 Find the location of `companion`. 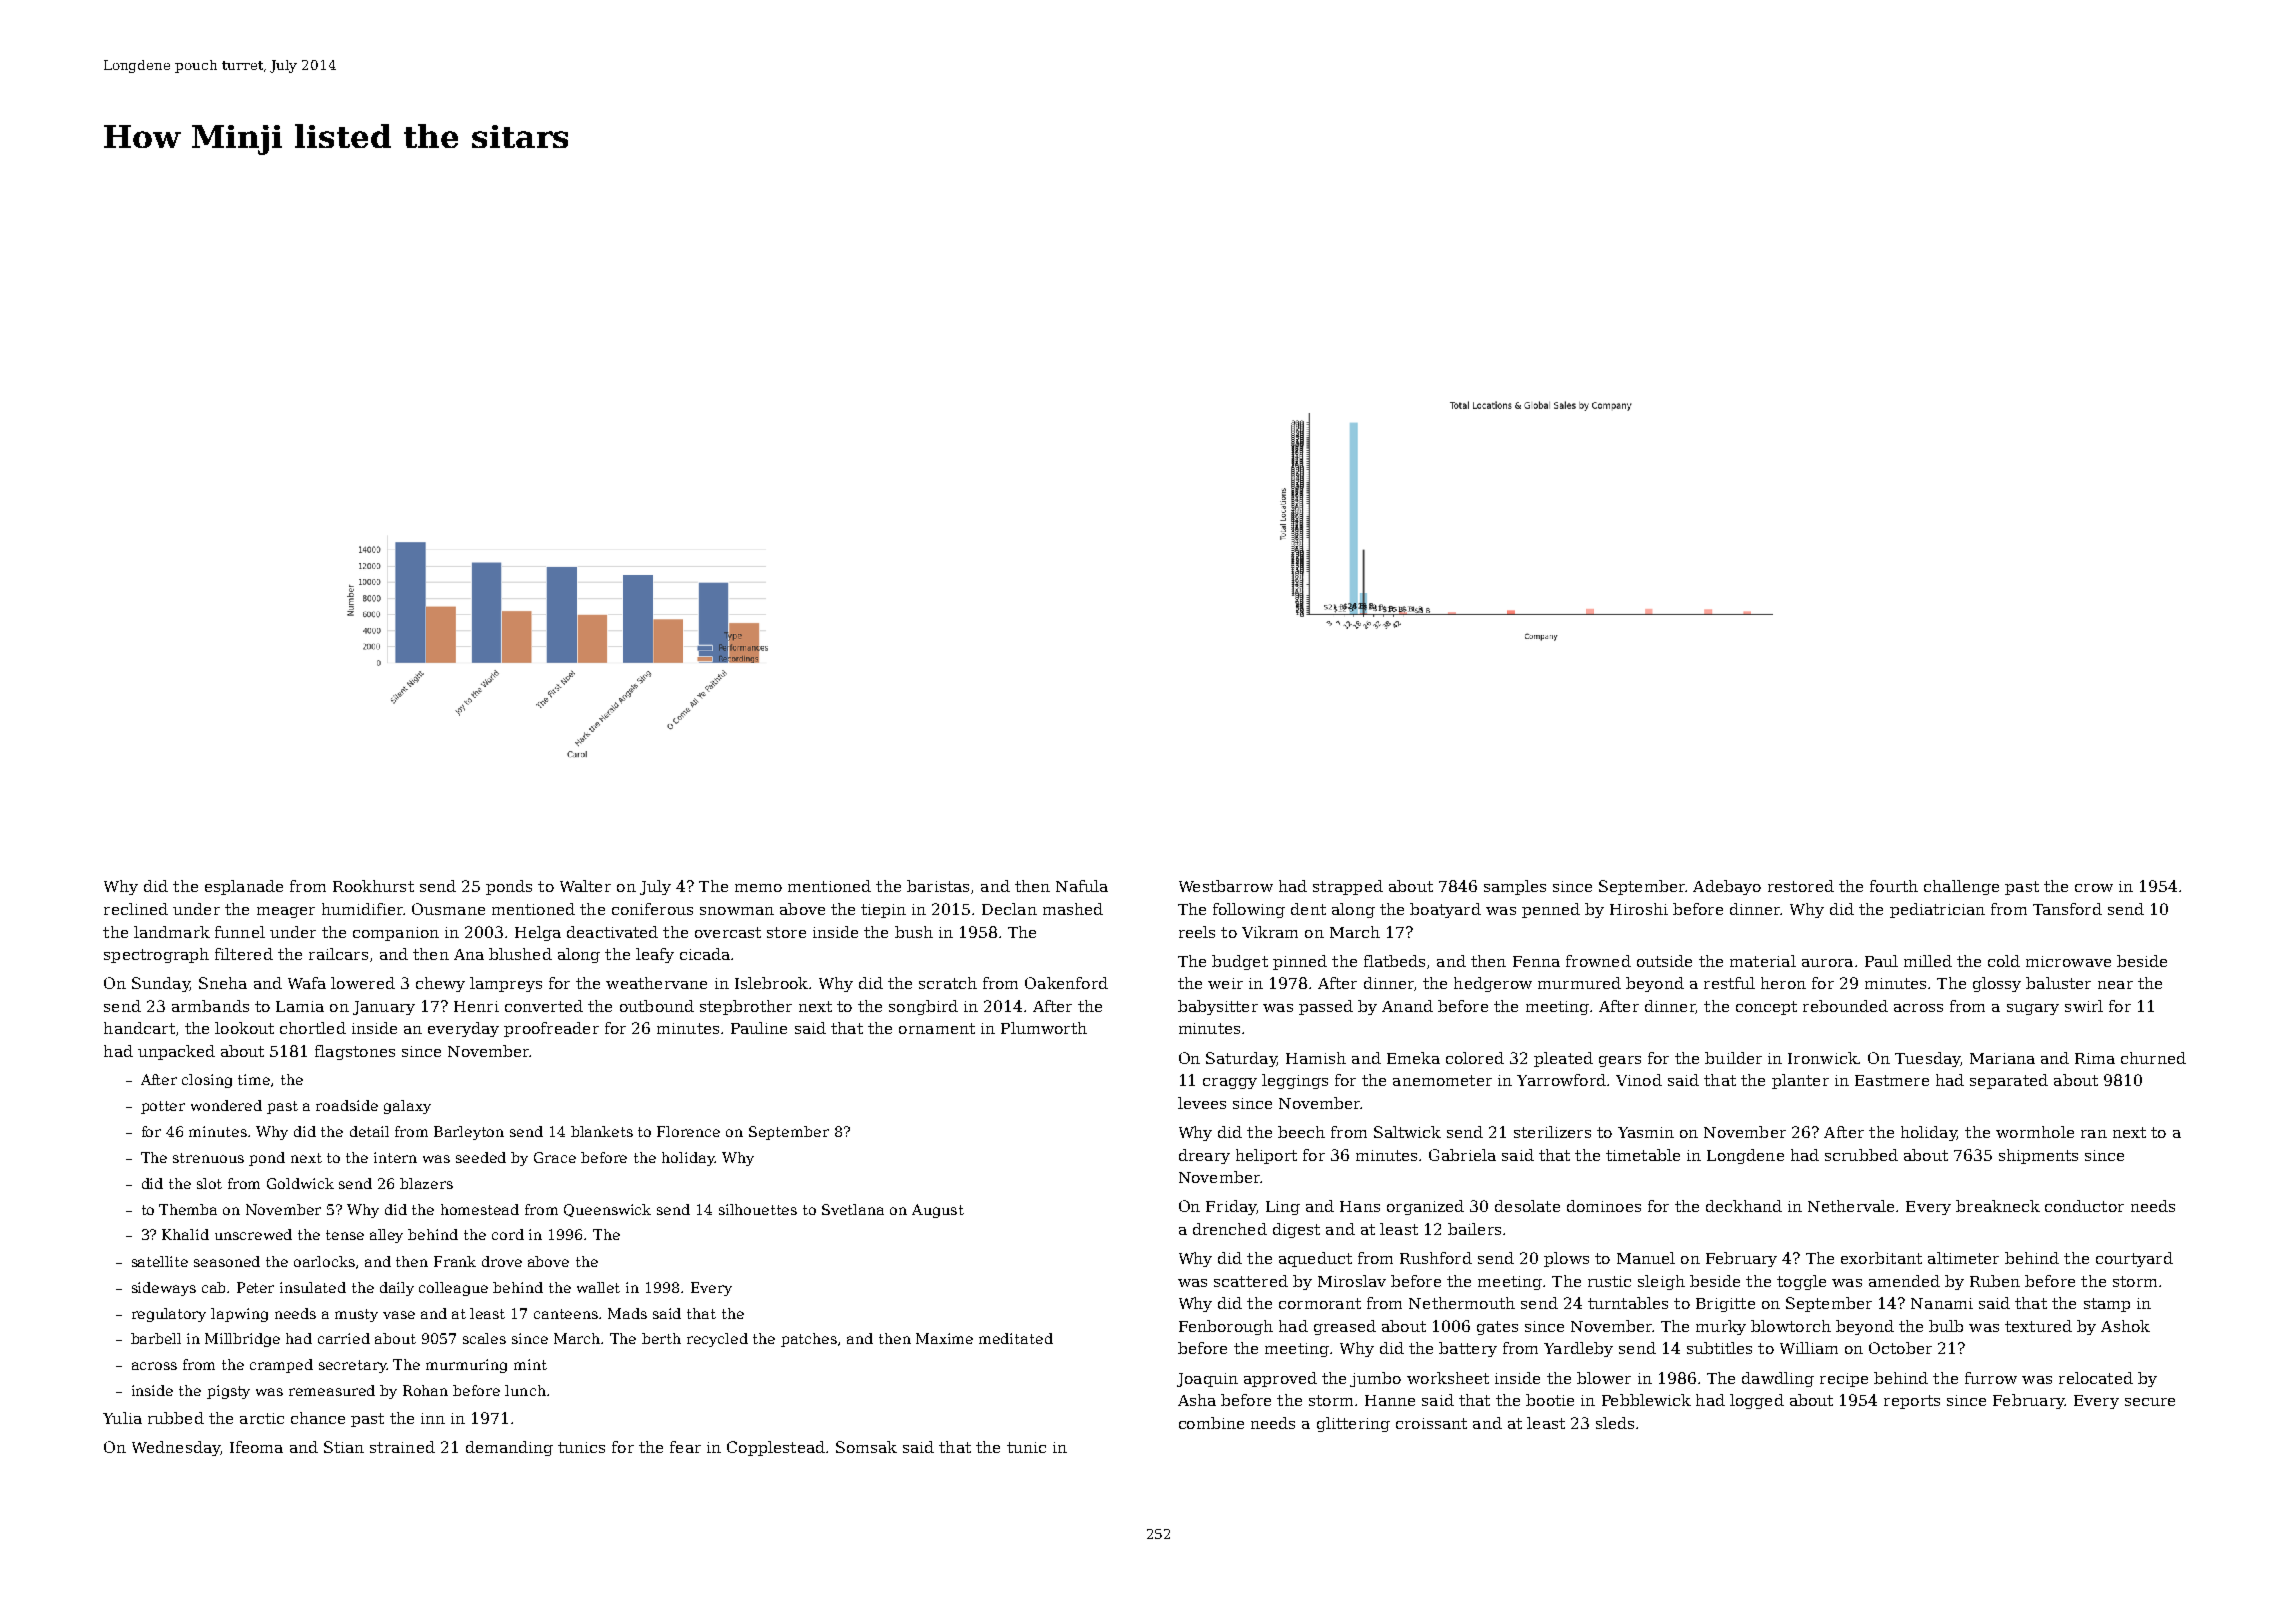

companion is located at coordinates (396, 934).
